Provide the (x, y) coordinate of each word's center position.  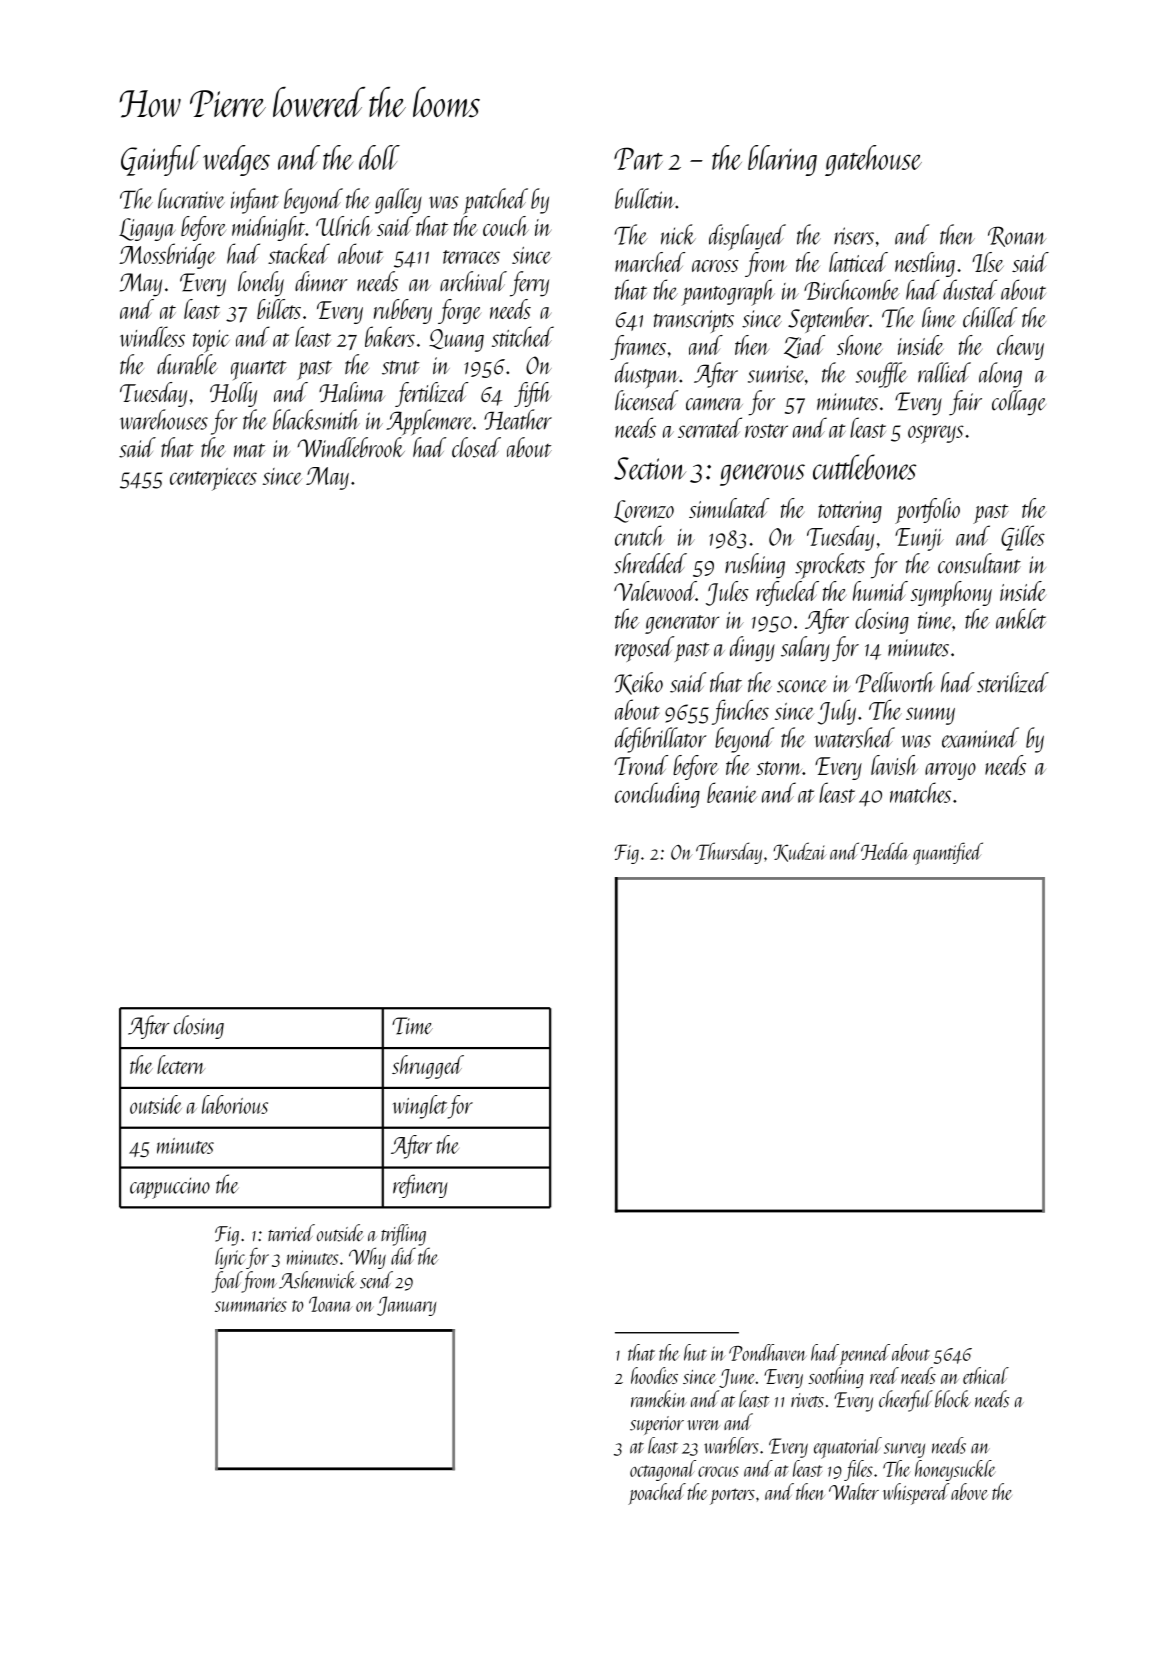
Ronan (1017, 236)
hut (695, 1352)
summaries (251, 1304)
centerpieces (213, 479)
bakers (390, 336)
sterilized (1013, 682)
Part (638, 158)
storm (779, 768)
